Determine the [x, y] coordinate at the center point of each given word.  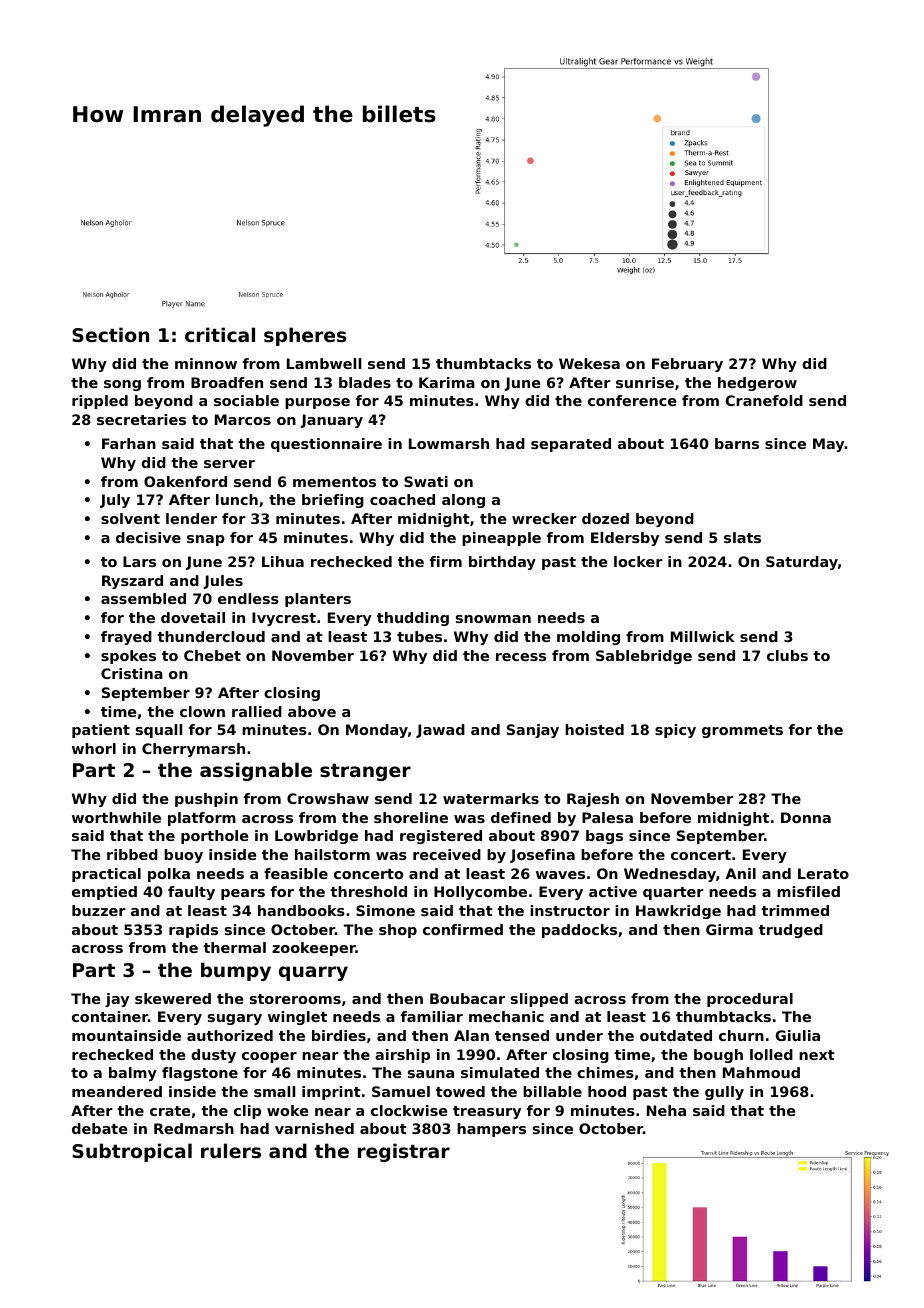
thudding [413, 619]
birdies [339, 1035]
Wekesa [589, 363]
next [817, 1055]
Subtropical [132, 1152]
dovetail [193, 617]
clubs [787, 655]
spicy [675, 731]
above [312, 711]
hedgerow [757, 384]
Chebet [212, 655]
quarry [313, 973]
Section [110, 334]
